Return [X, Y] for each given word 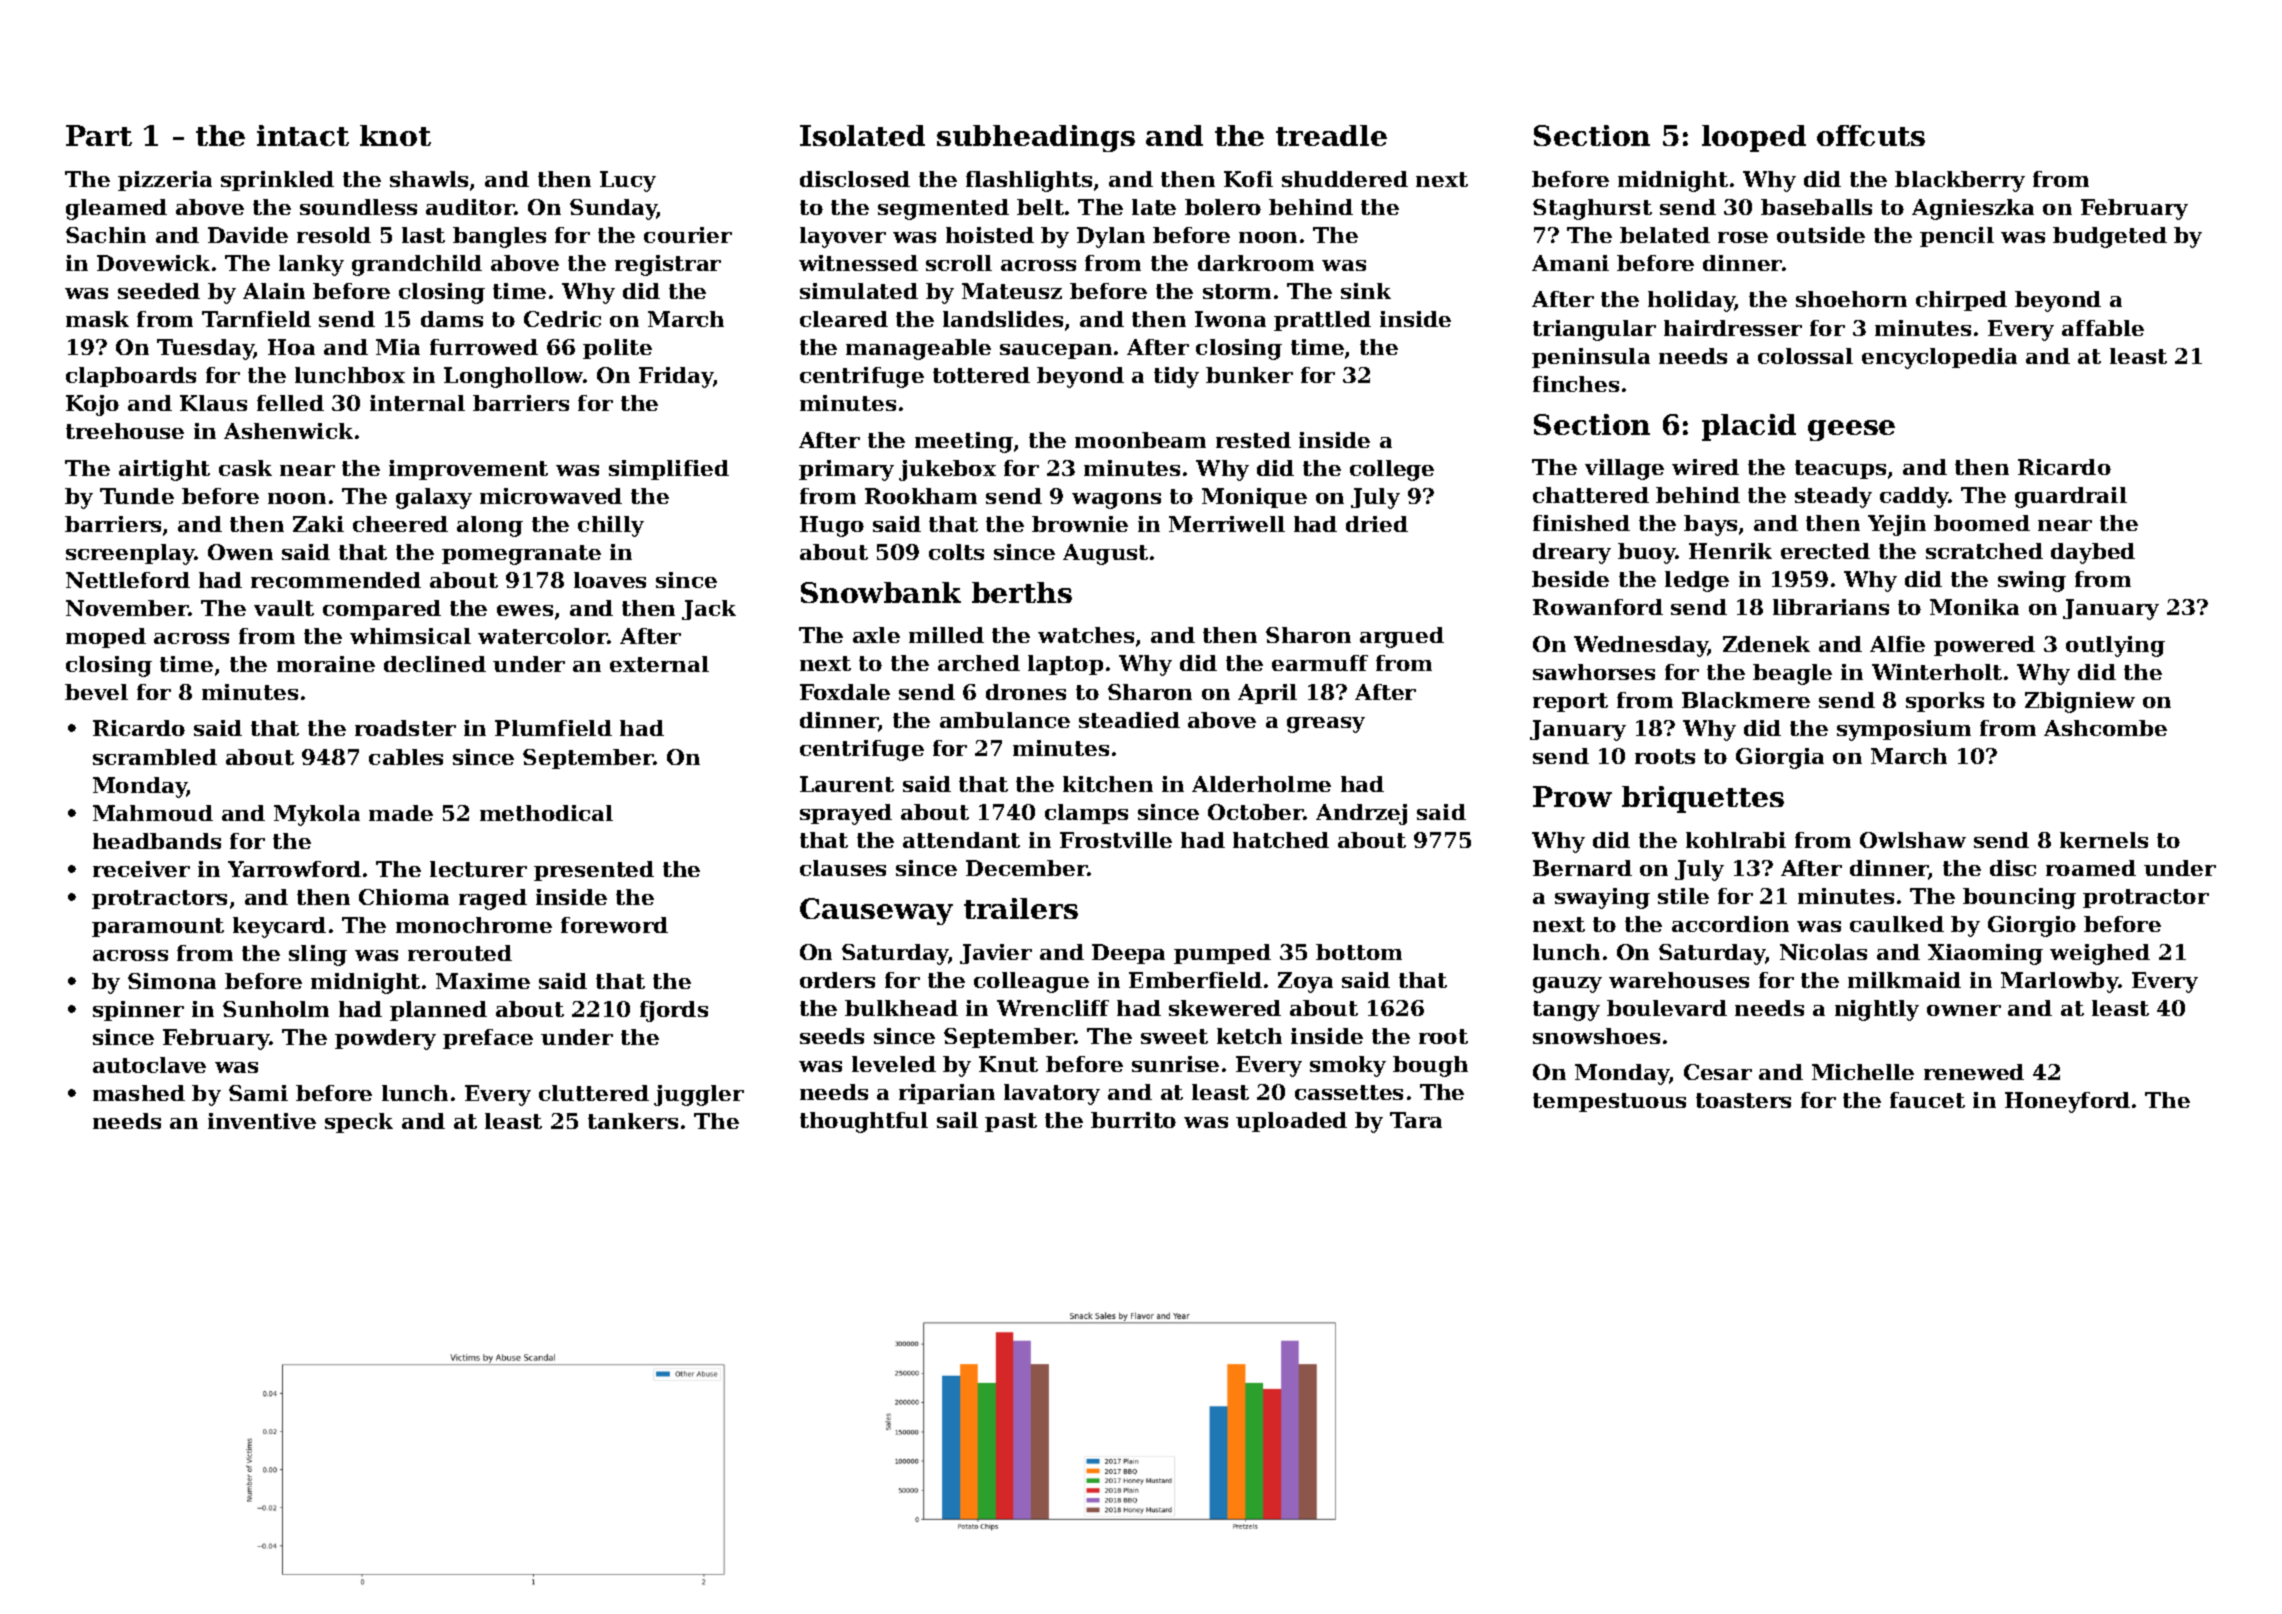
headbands [157, 841]
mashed [139, 1093]
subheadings [1036, 138]
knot [395, 135]
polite [617, 349]
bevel [96, 692]
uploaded [1291, 1122]
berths [1022, 592]
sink [1366, 291]
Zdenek [1766, 644]
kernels [2104, 840]
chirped [1961, 301]
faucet [1927, 1100]
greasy [1326, 725]
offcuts [1871, 135]
